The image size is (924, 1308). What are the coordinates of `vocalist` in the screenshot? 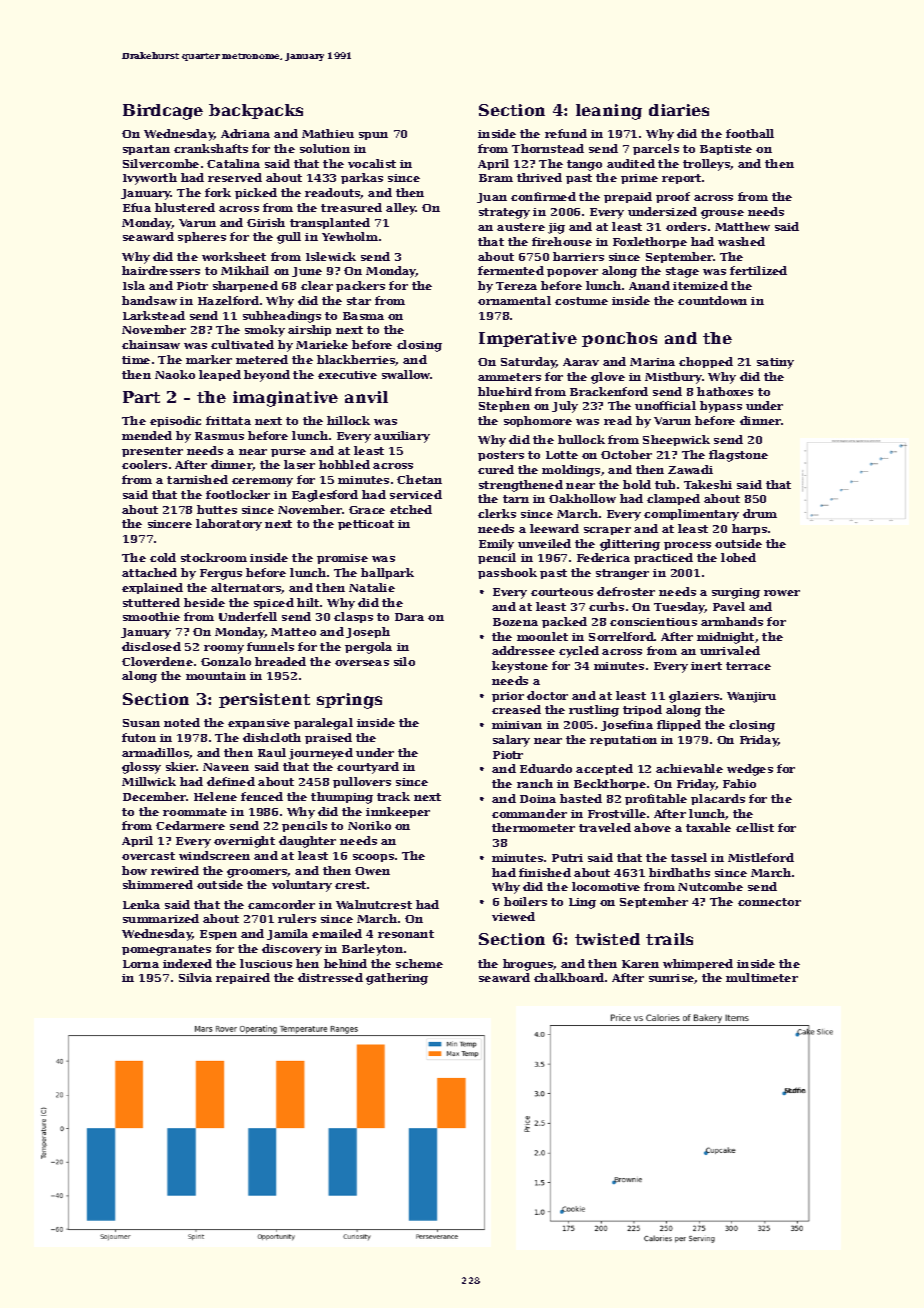 It's located at (372, 163).
